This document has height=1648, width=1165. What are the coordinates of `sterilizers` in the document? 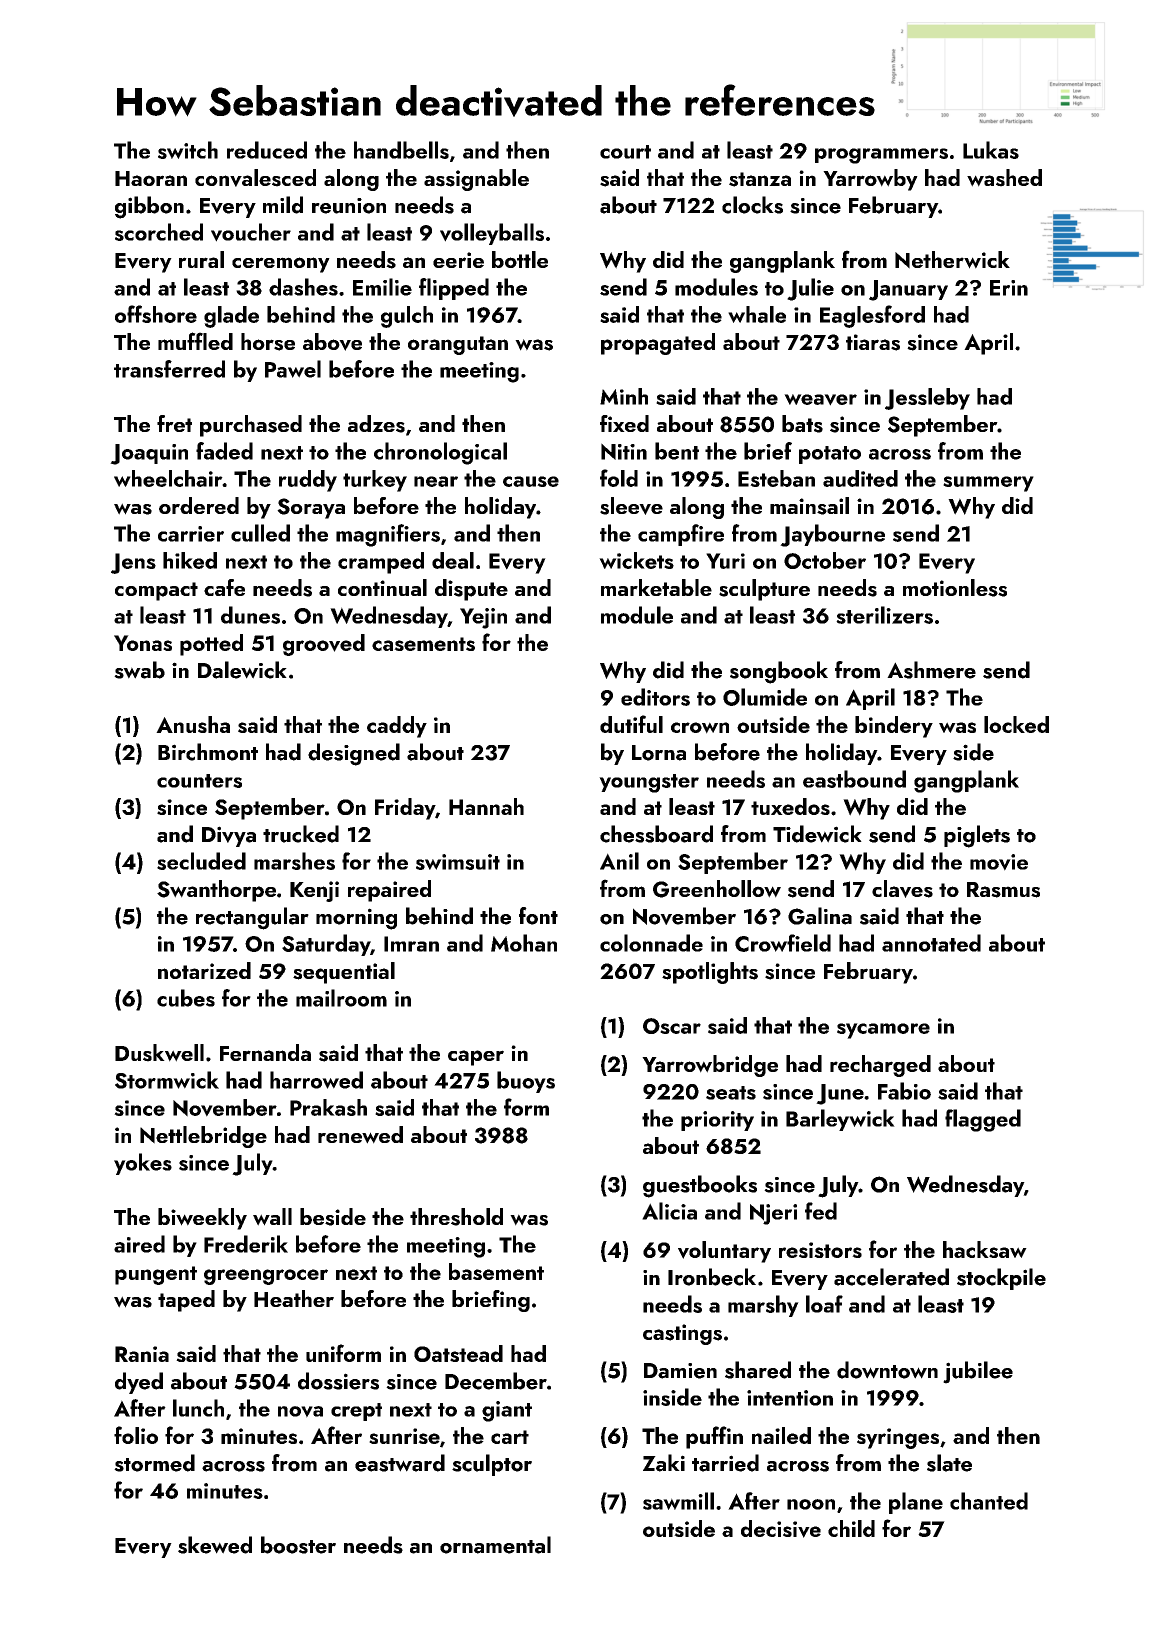 It's located at (884, 615).
